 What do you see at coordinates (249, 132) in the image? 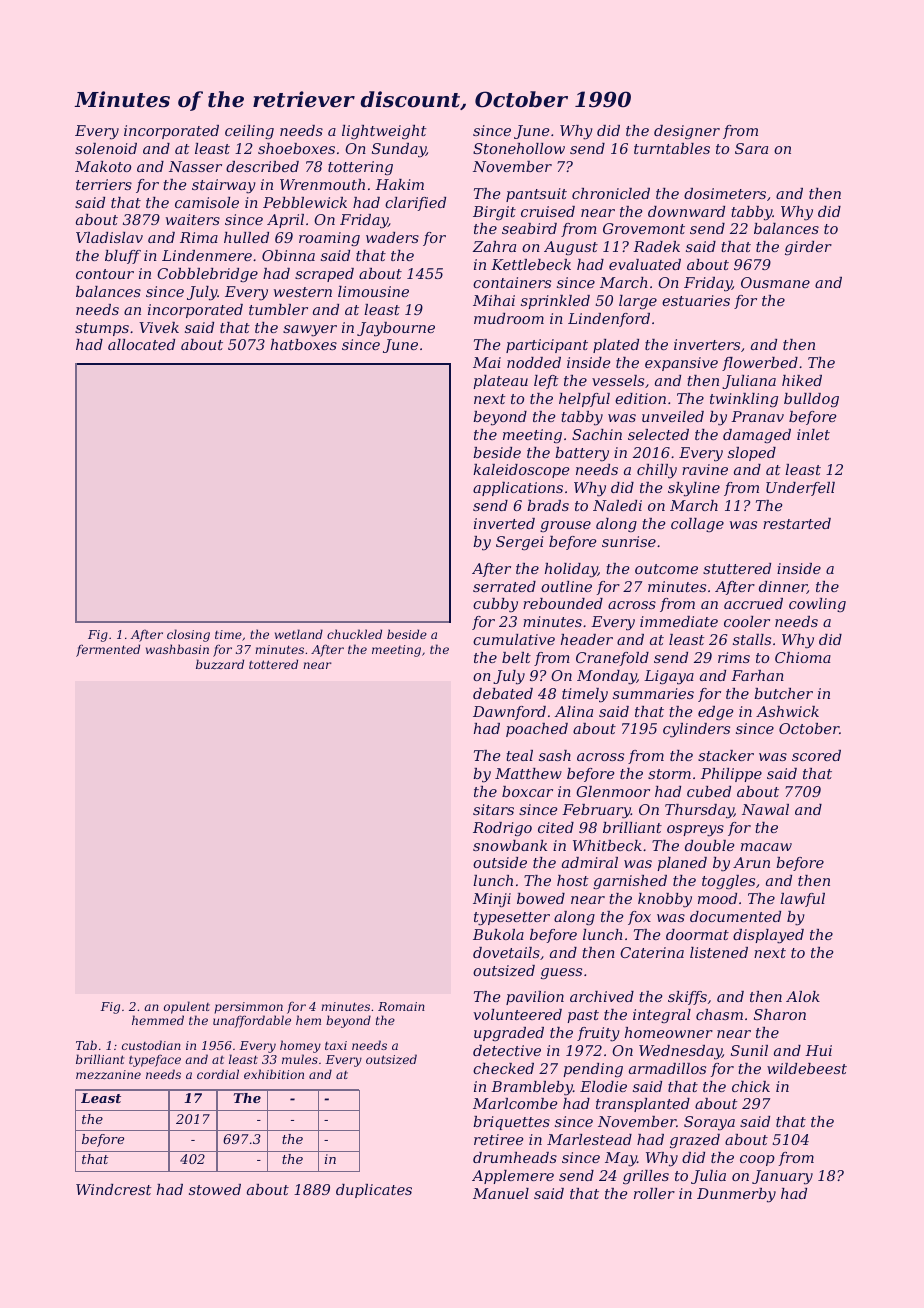
I see `ceiling` at bounding box center [249, 132].
